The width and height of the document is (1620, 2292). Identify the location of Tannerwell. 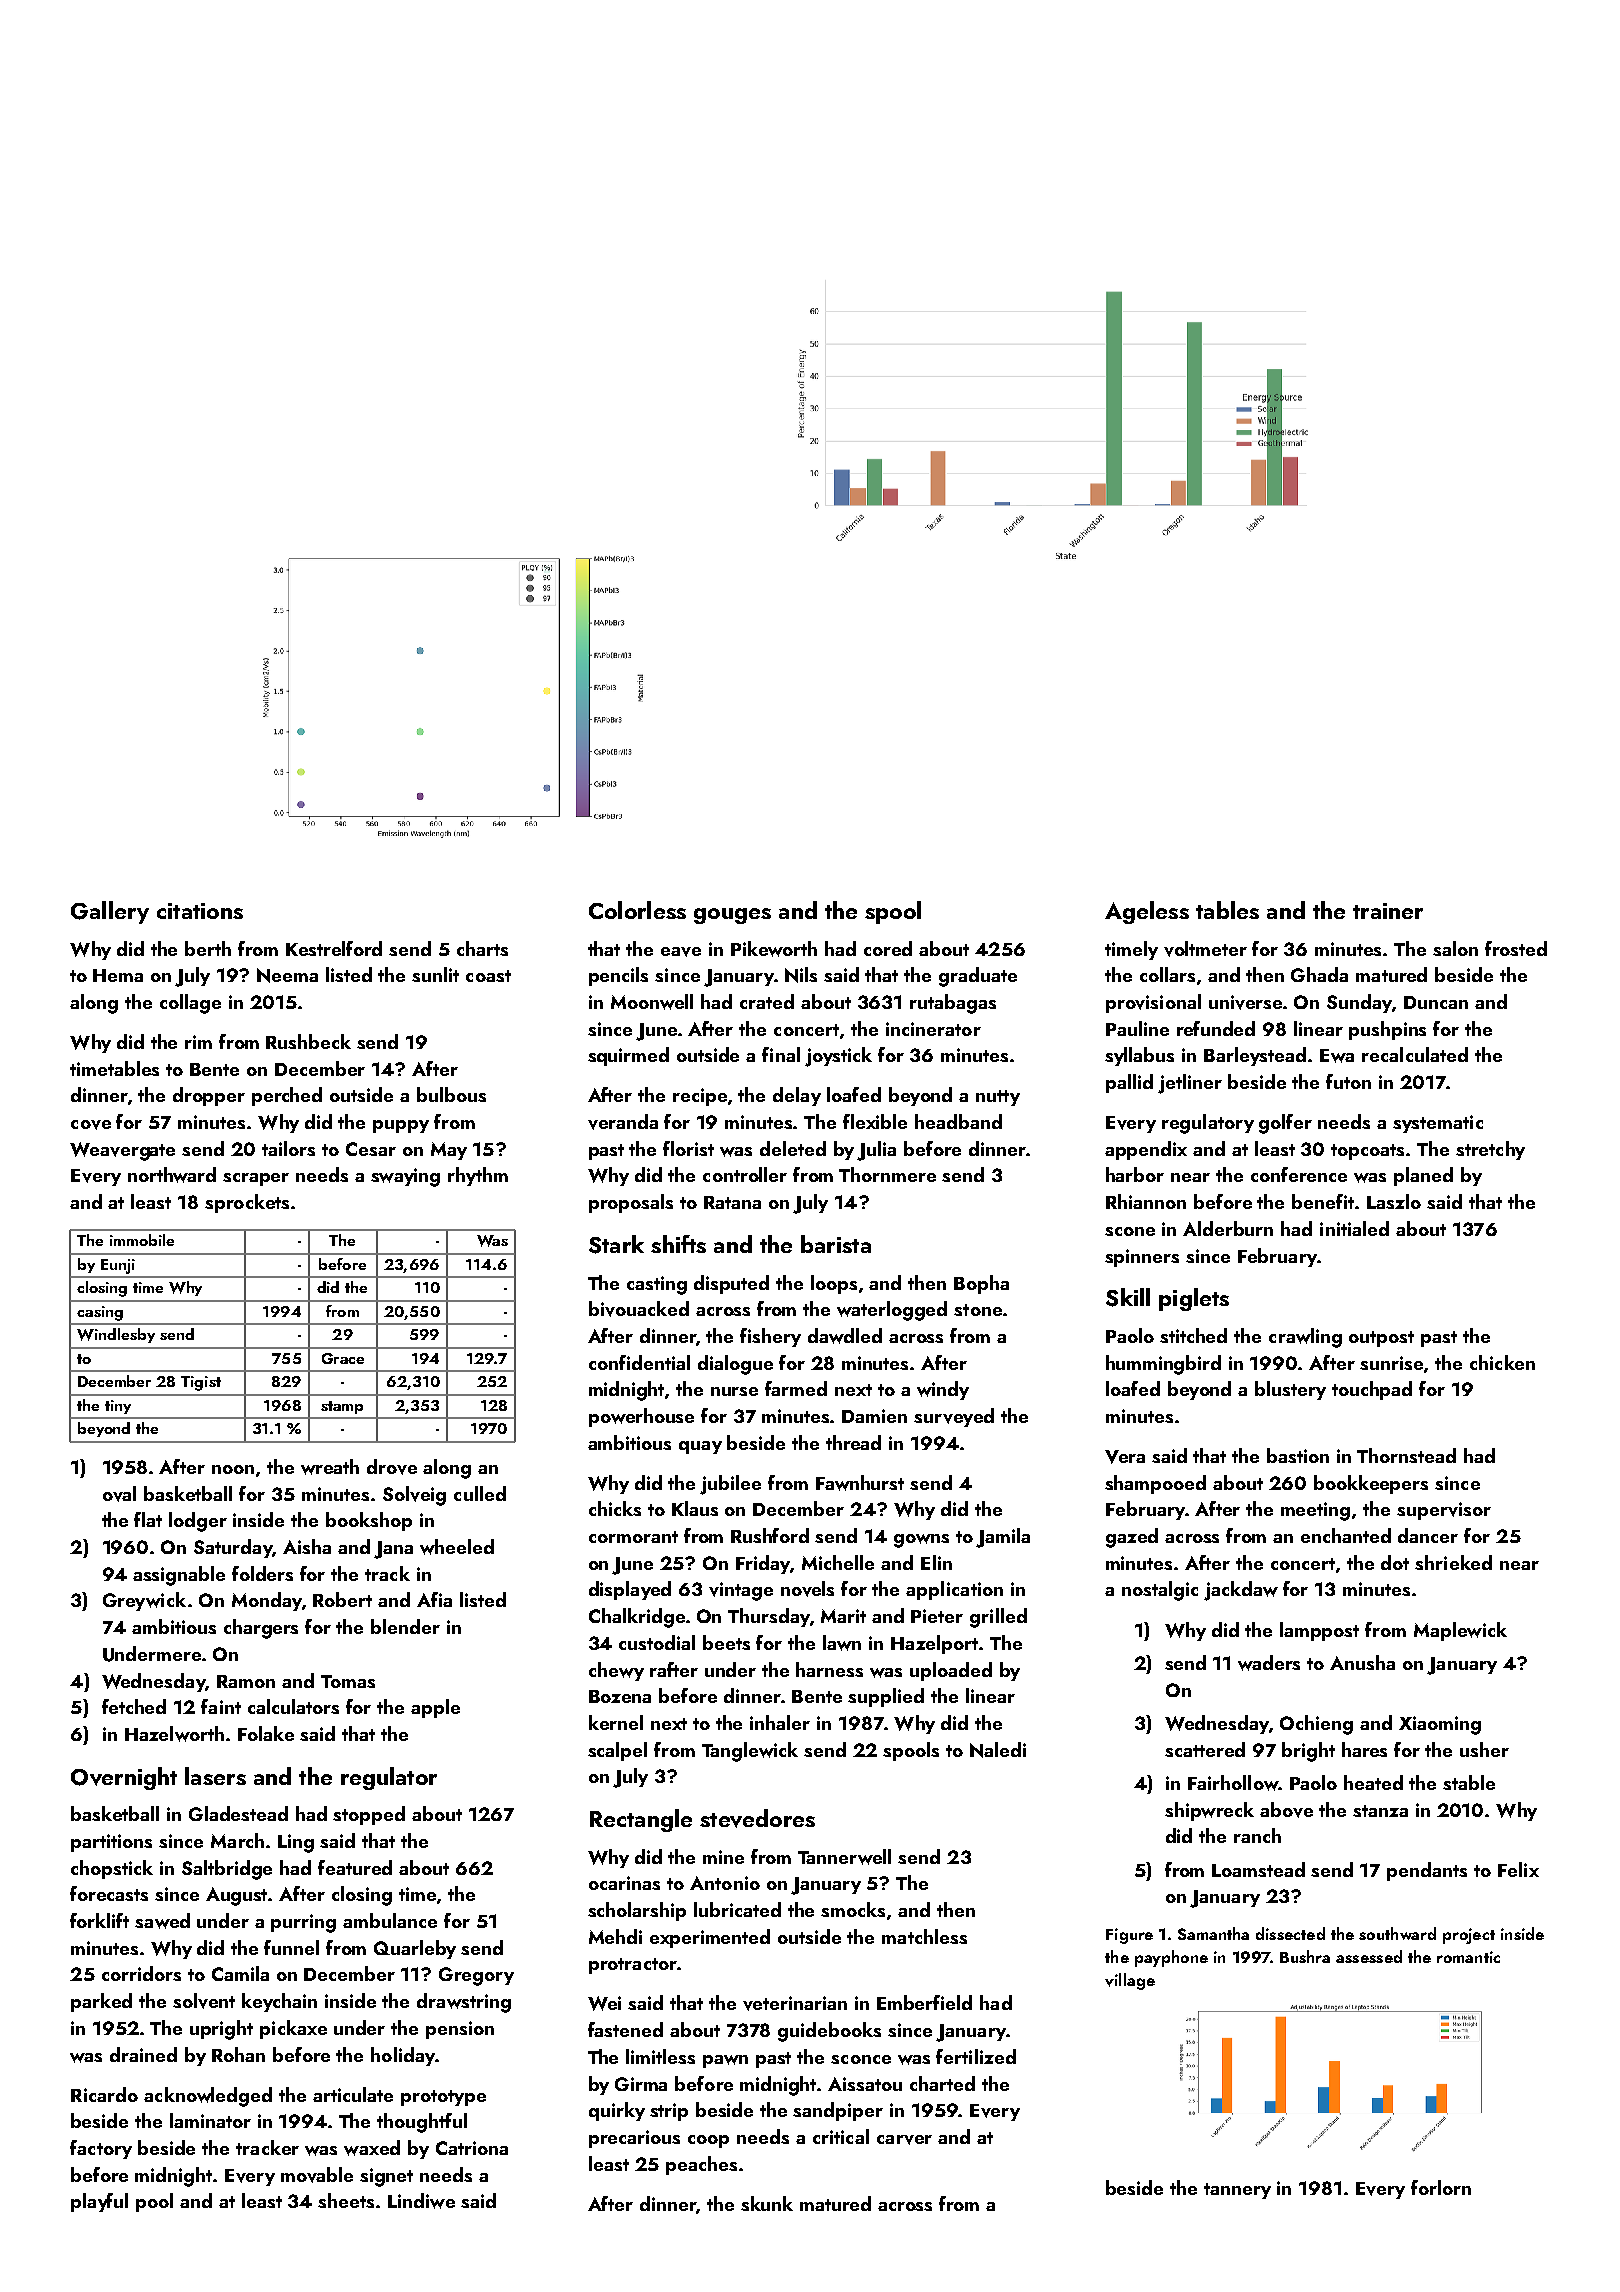
(844, 1857).
